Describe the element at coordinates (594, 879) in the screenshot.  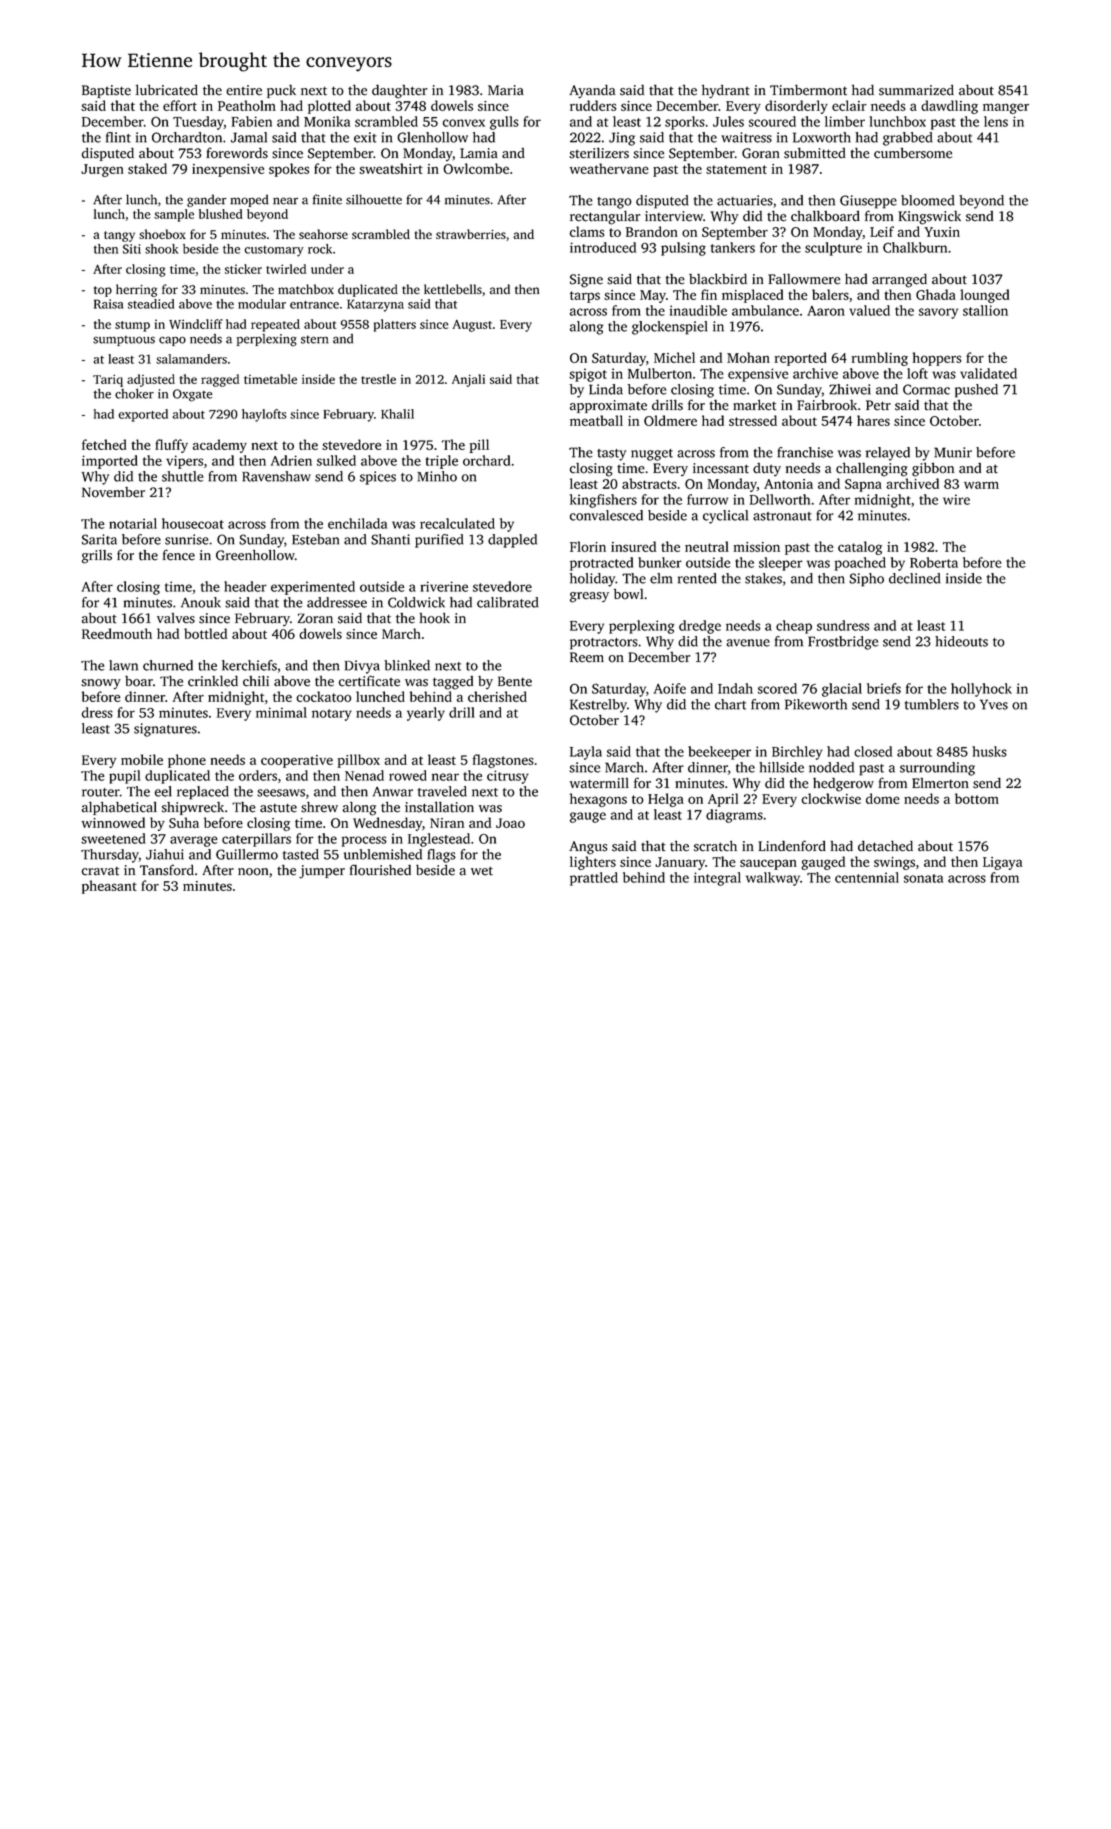
I see `prattled` at that location.
